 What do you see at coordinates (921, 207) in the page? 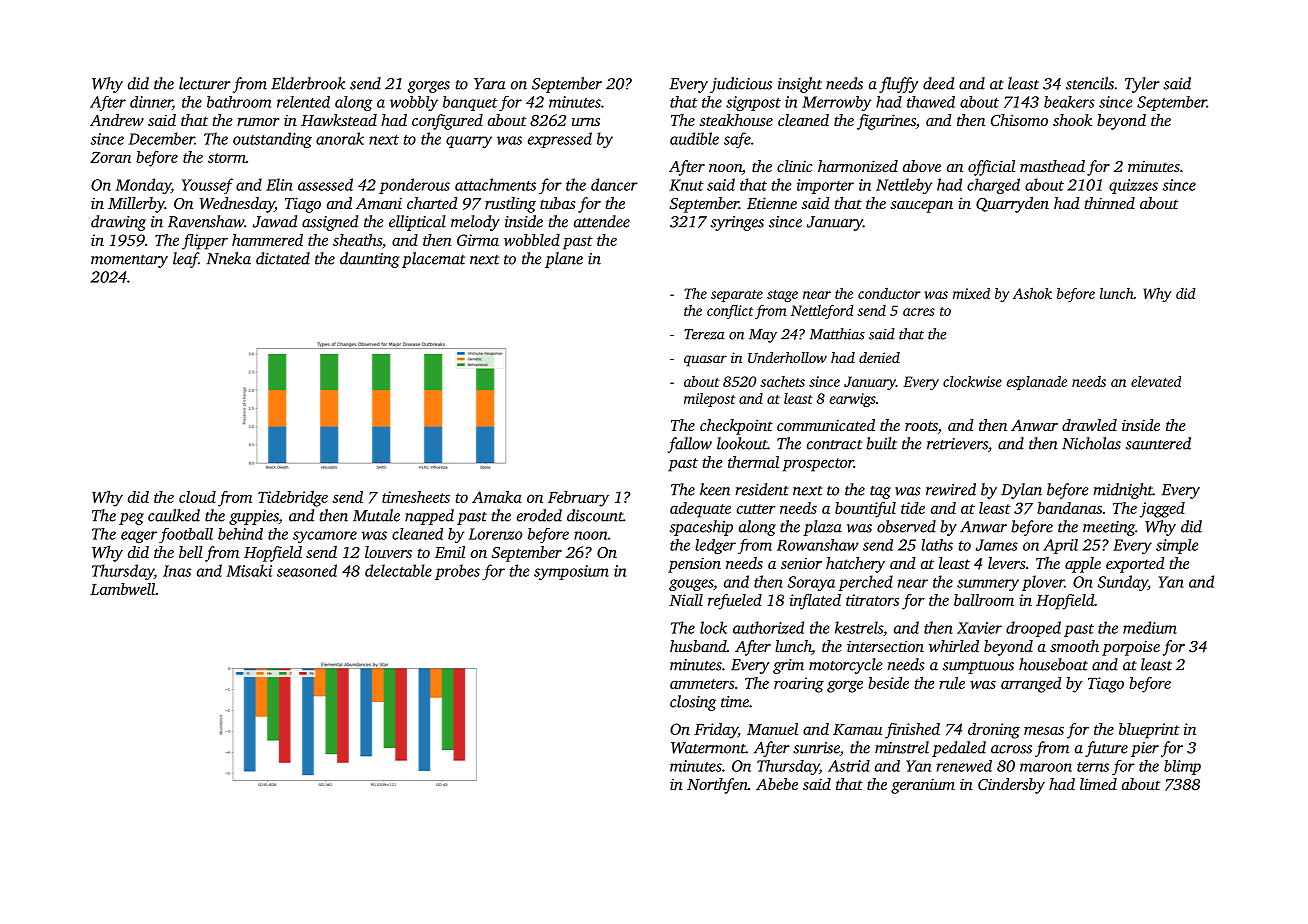
I see `saucepan` at bounding box center [921, 207].
